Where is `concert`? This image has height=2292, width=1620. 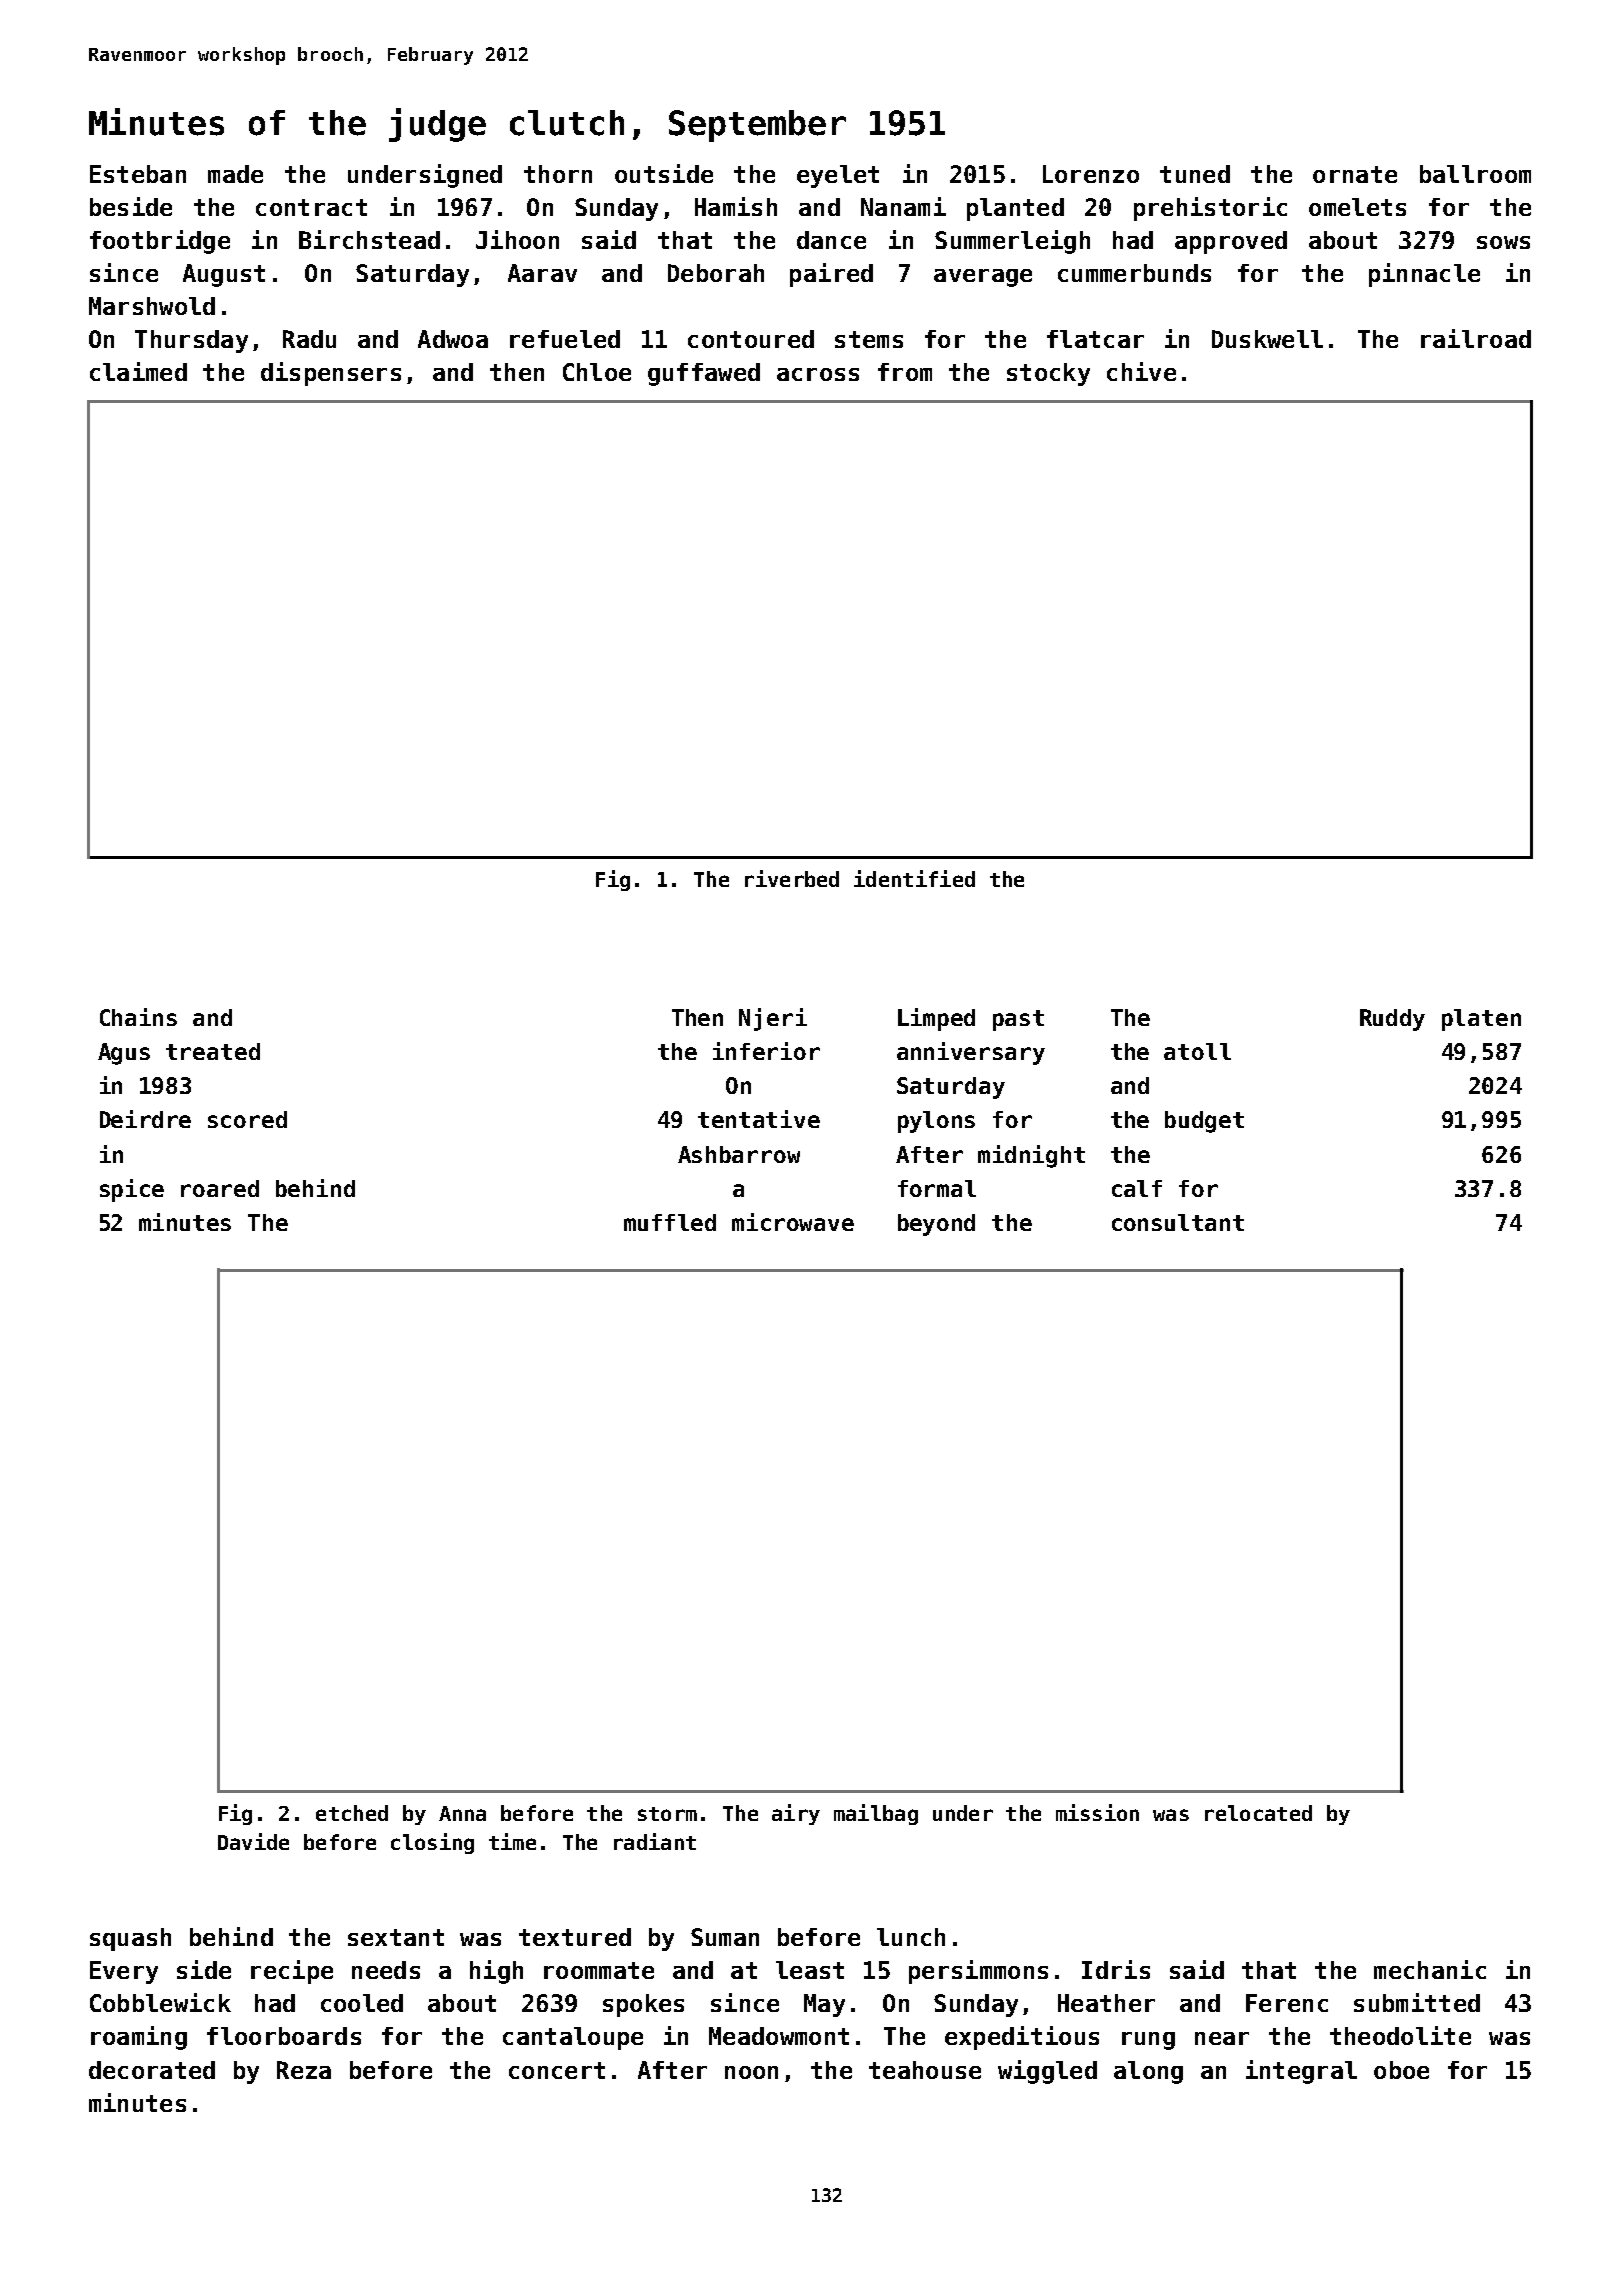
concert is located at coordinates (557, 2070).
